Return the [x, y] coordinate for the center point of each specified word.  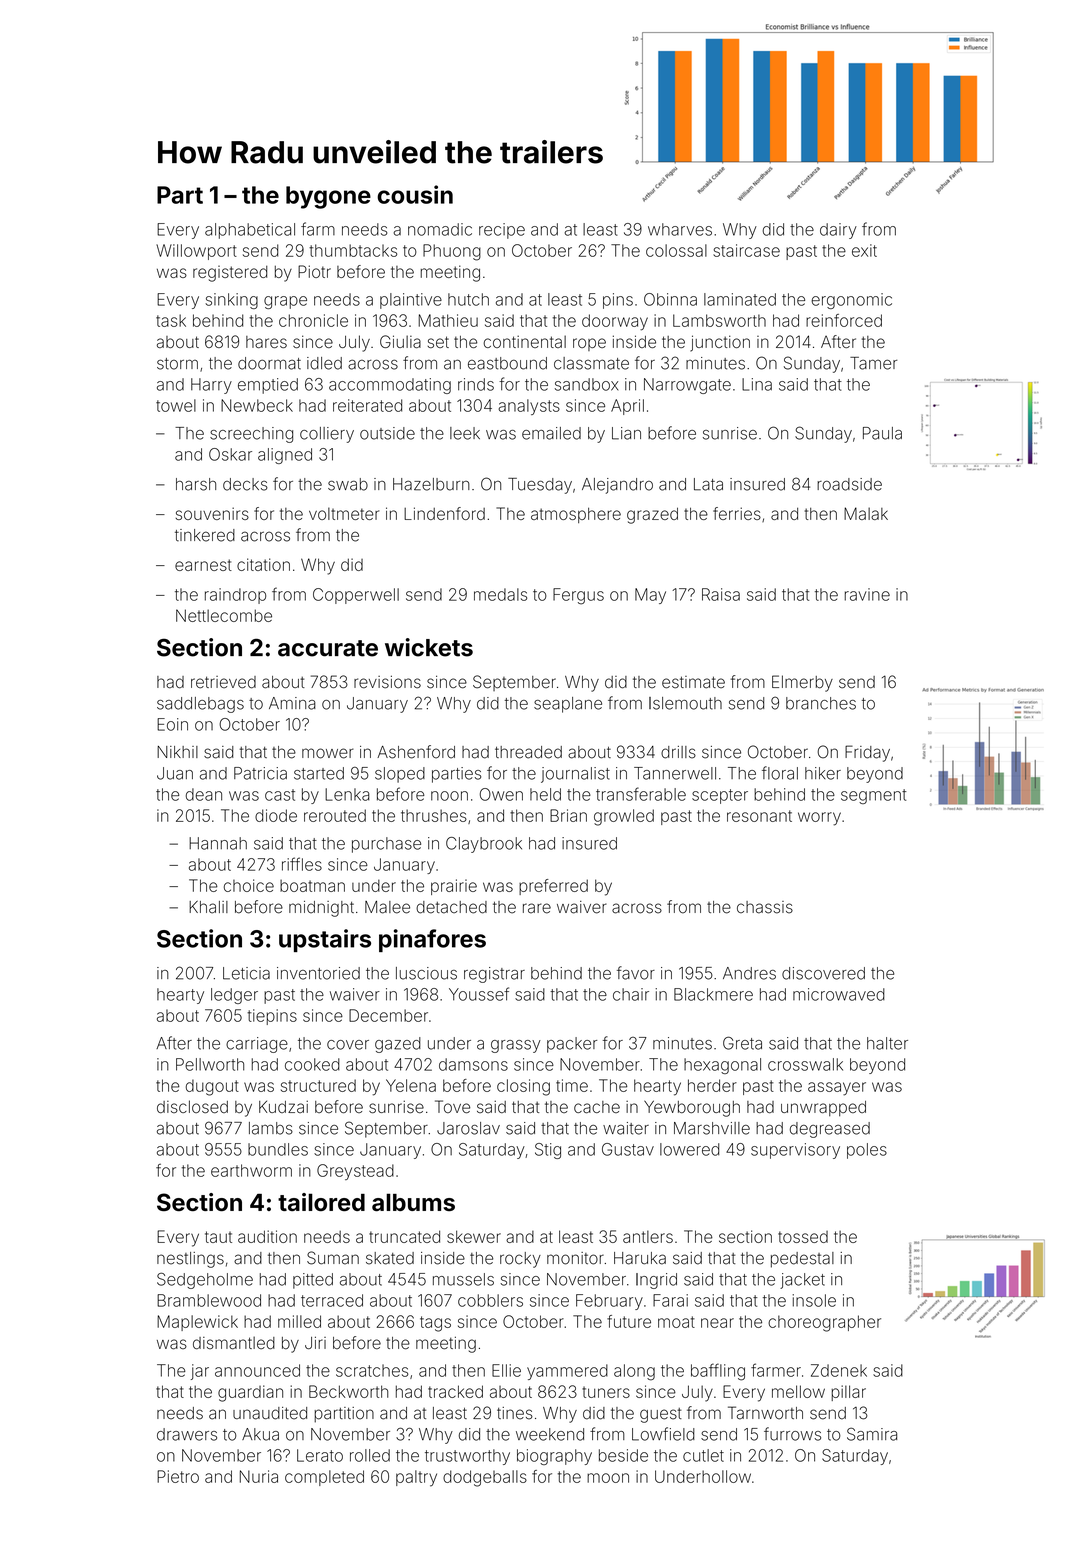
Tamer [873, 363]
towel [176, 405]
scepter [720, 796]
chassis [765, 907]
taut [218, 1237]
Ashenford [416, 752]
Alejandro [617, 486]
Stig [548, 1151]
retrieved [223, 682]
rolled [370, 1455]
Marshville [712, 1128]
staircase [746, 250]
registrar [494, 975]
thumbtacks [353, 250]
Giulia [400, 341]
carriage [257, 1045]
